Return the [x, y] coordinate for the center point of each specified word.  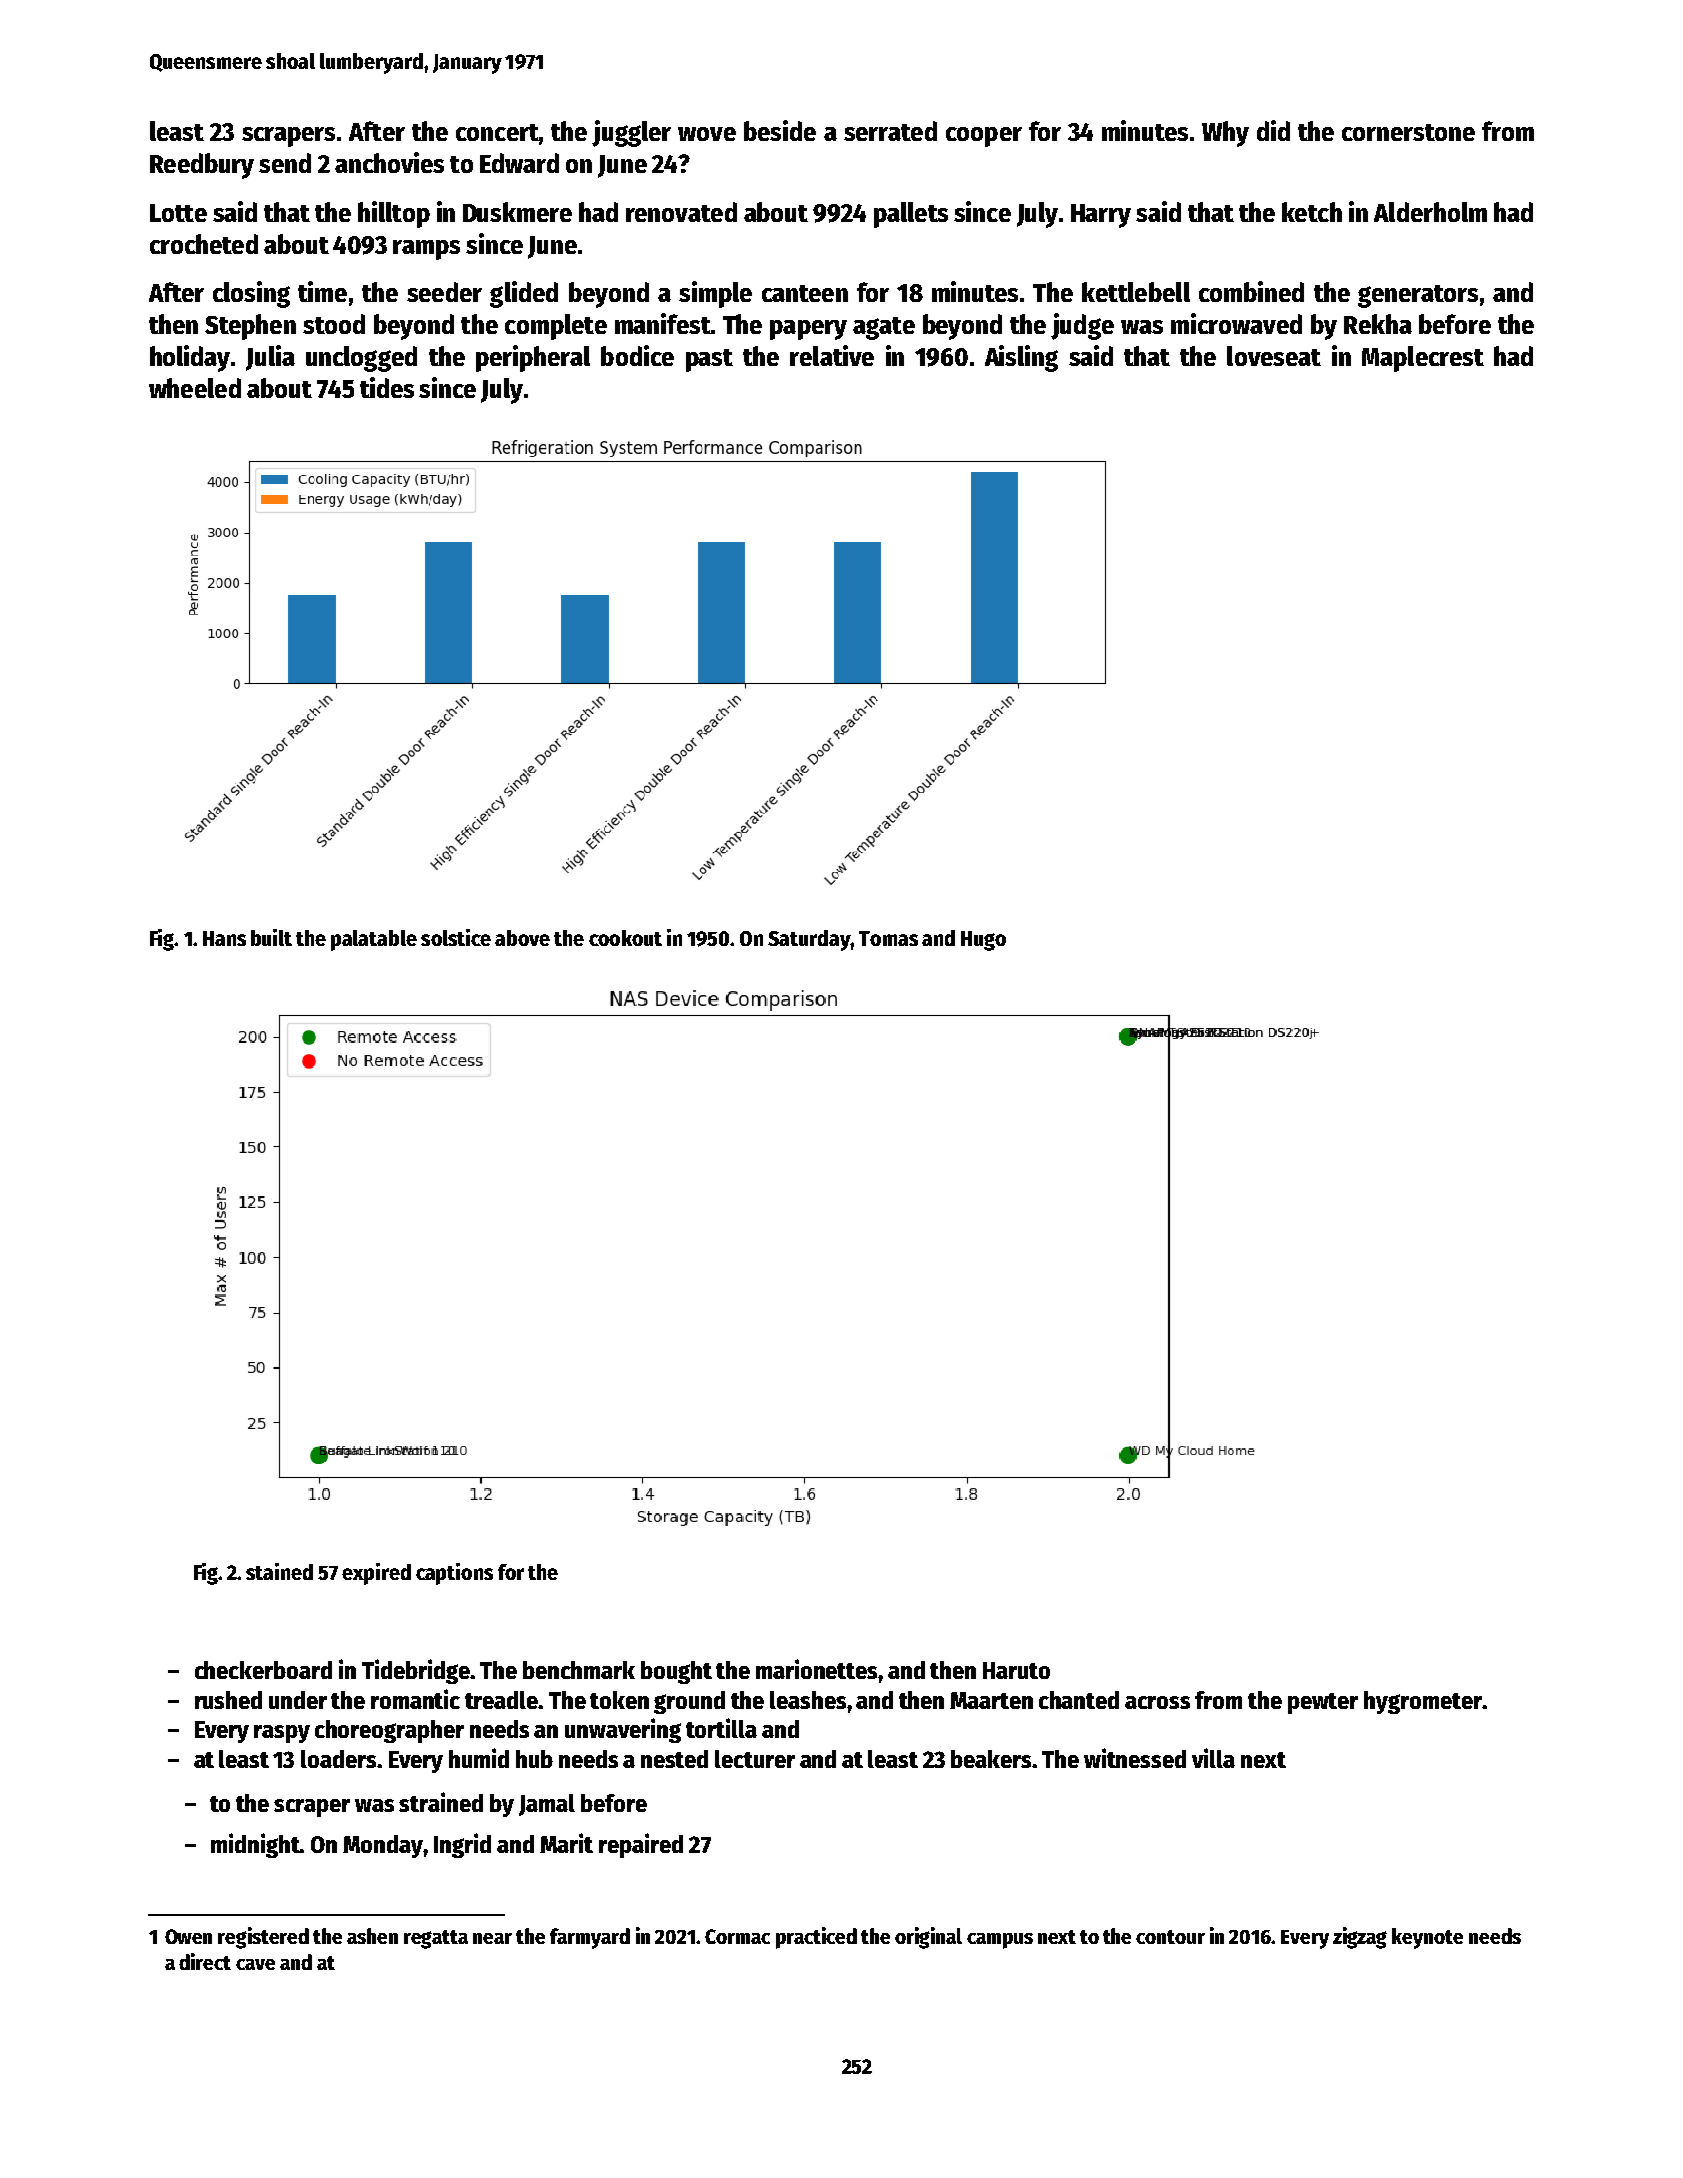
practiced [816, 1938]
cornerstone [1408, 132]
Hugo [983, 941]
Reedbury [202, 166]
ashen [372, 1936]
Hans [224, 938]
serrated [890, 131]
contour [1170, 1937]
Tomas [888, 938]
